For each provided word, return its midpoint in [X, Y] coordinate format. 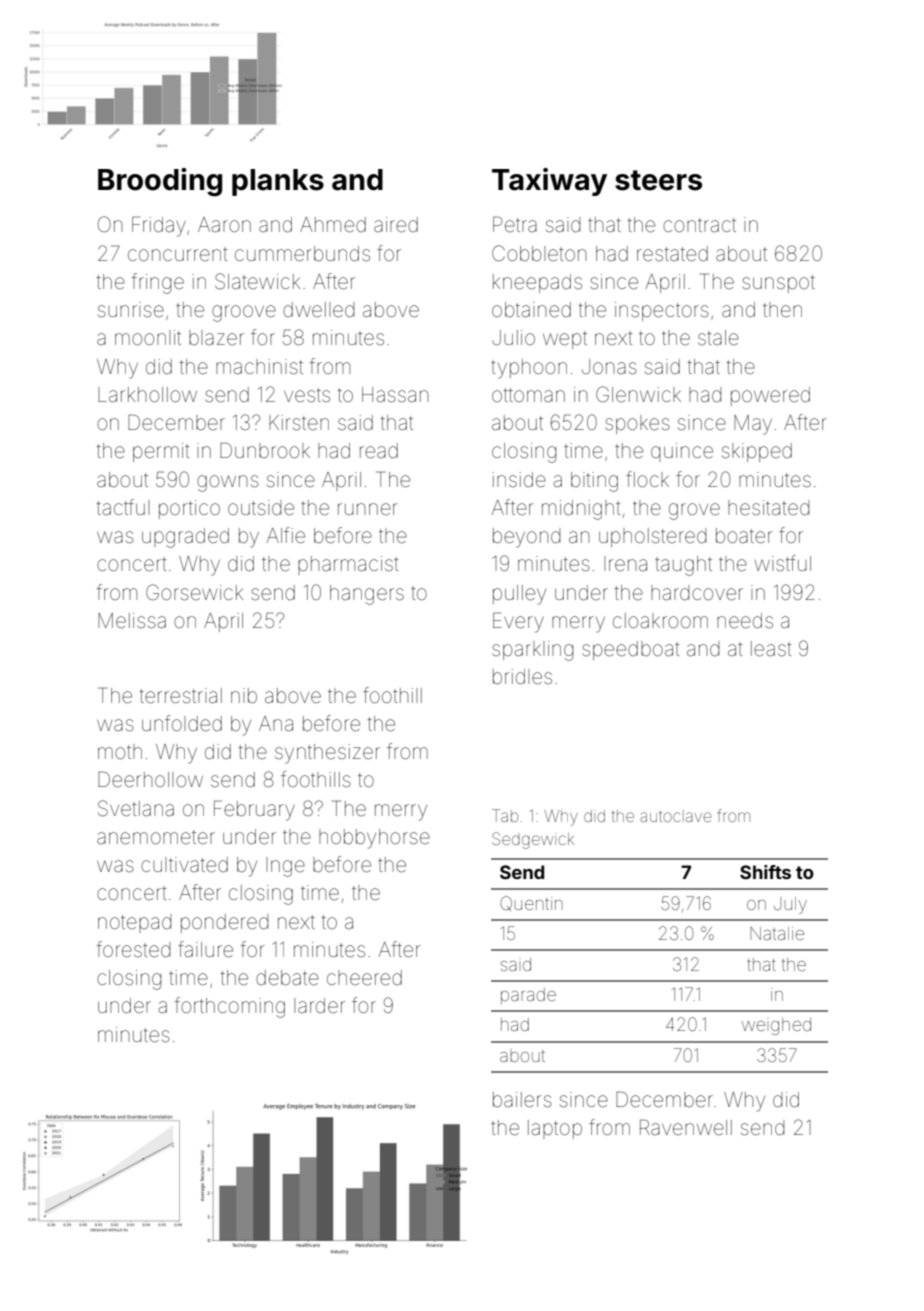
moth [120, 751]
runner [368, 509]
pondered [224, 923]
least [771, 649]
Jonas [609, 366]
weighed [776, 1026]
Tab [505, 815]
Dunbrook [265, 450]
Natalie [777, 933]
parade [528, 996]
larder [319, 1005]
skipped [757, 452]
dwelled [318, 309]
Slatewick [257, 281]
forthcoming [229, 1007]
